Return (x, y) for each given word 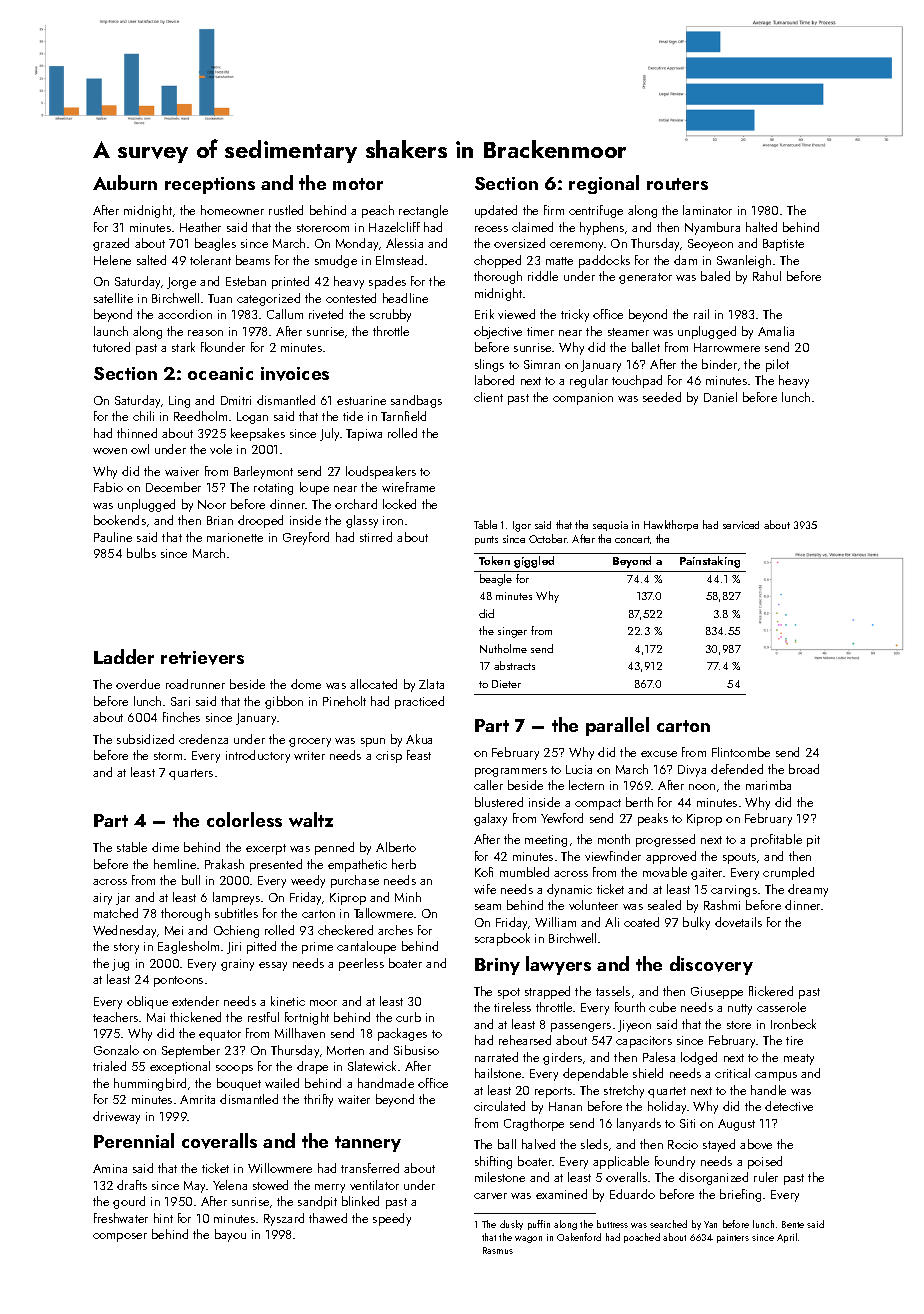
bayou (230, 1235)
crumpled (788, 873)
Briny (497, 966)
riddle (543, 276)
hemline (175, 864)
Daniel (720, 397)
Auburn (125, 182)
